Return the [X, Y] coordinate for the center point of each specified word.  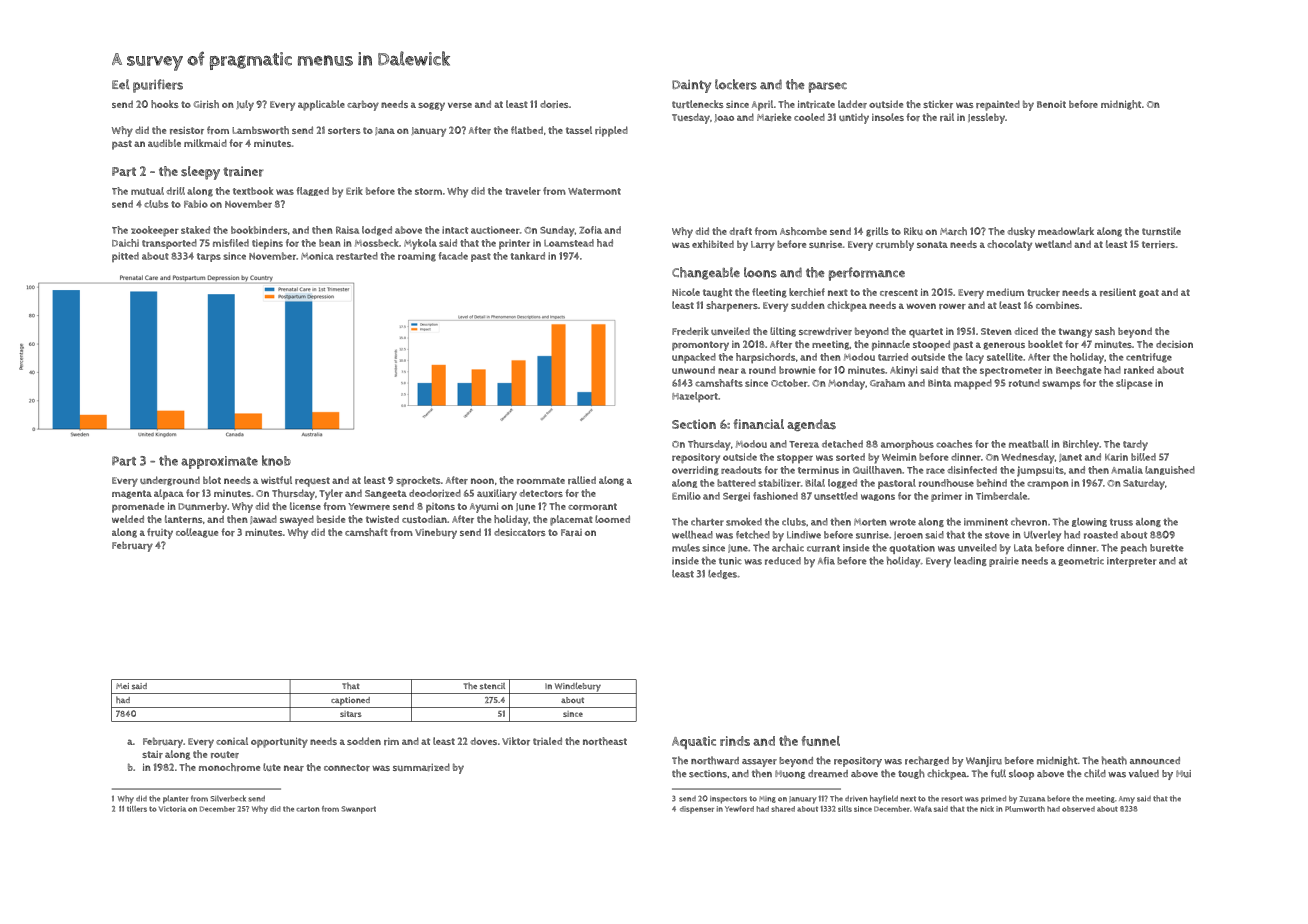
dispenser [697, 810]
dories [554, 104]
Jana [385, 131]
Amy [1127, 800]
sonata [932, 244]
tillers [137, 809]
